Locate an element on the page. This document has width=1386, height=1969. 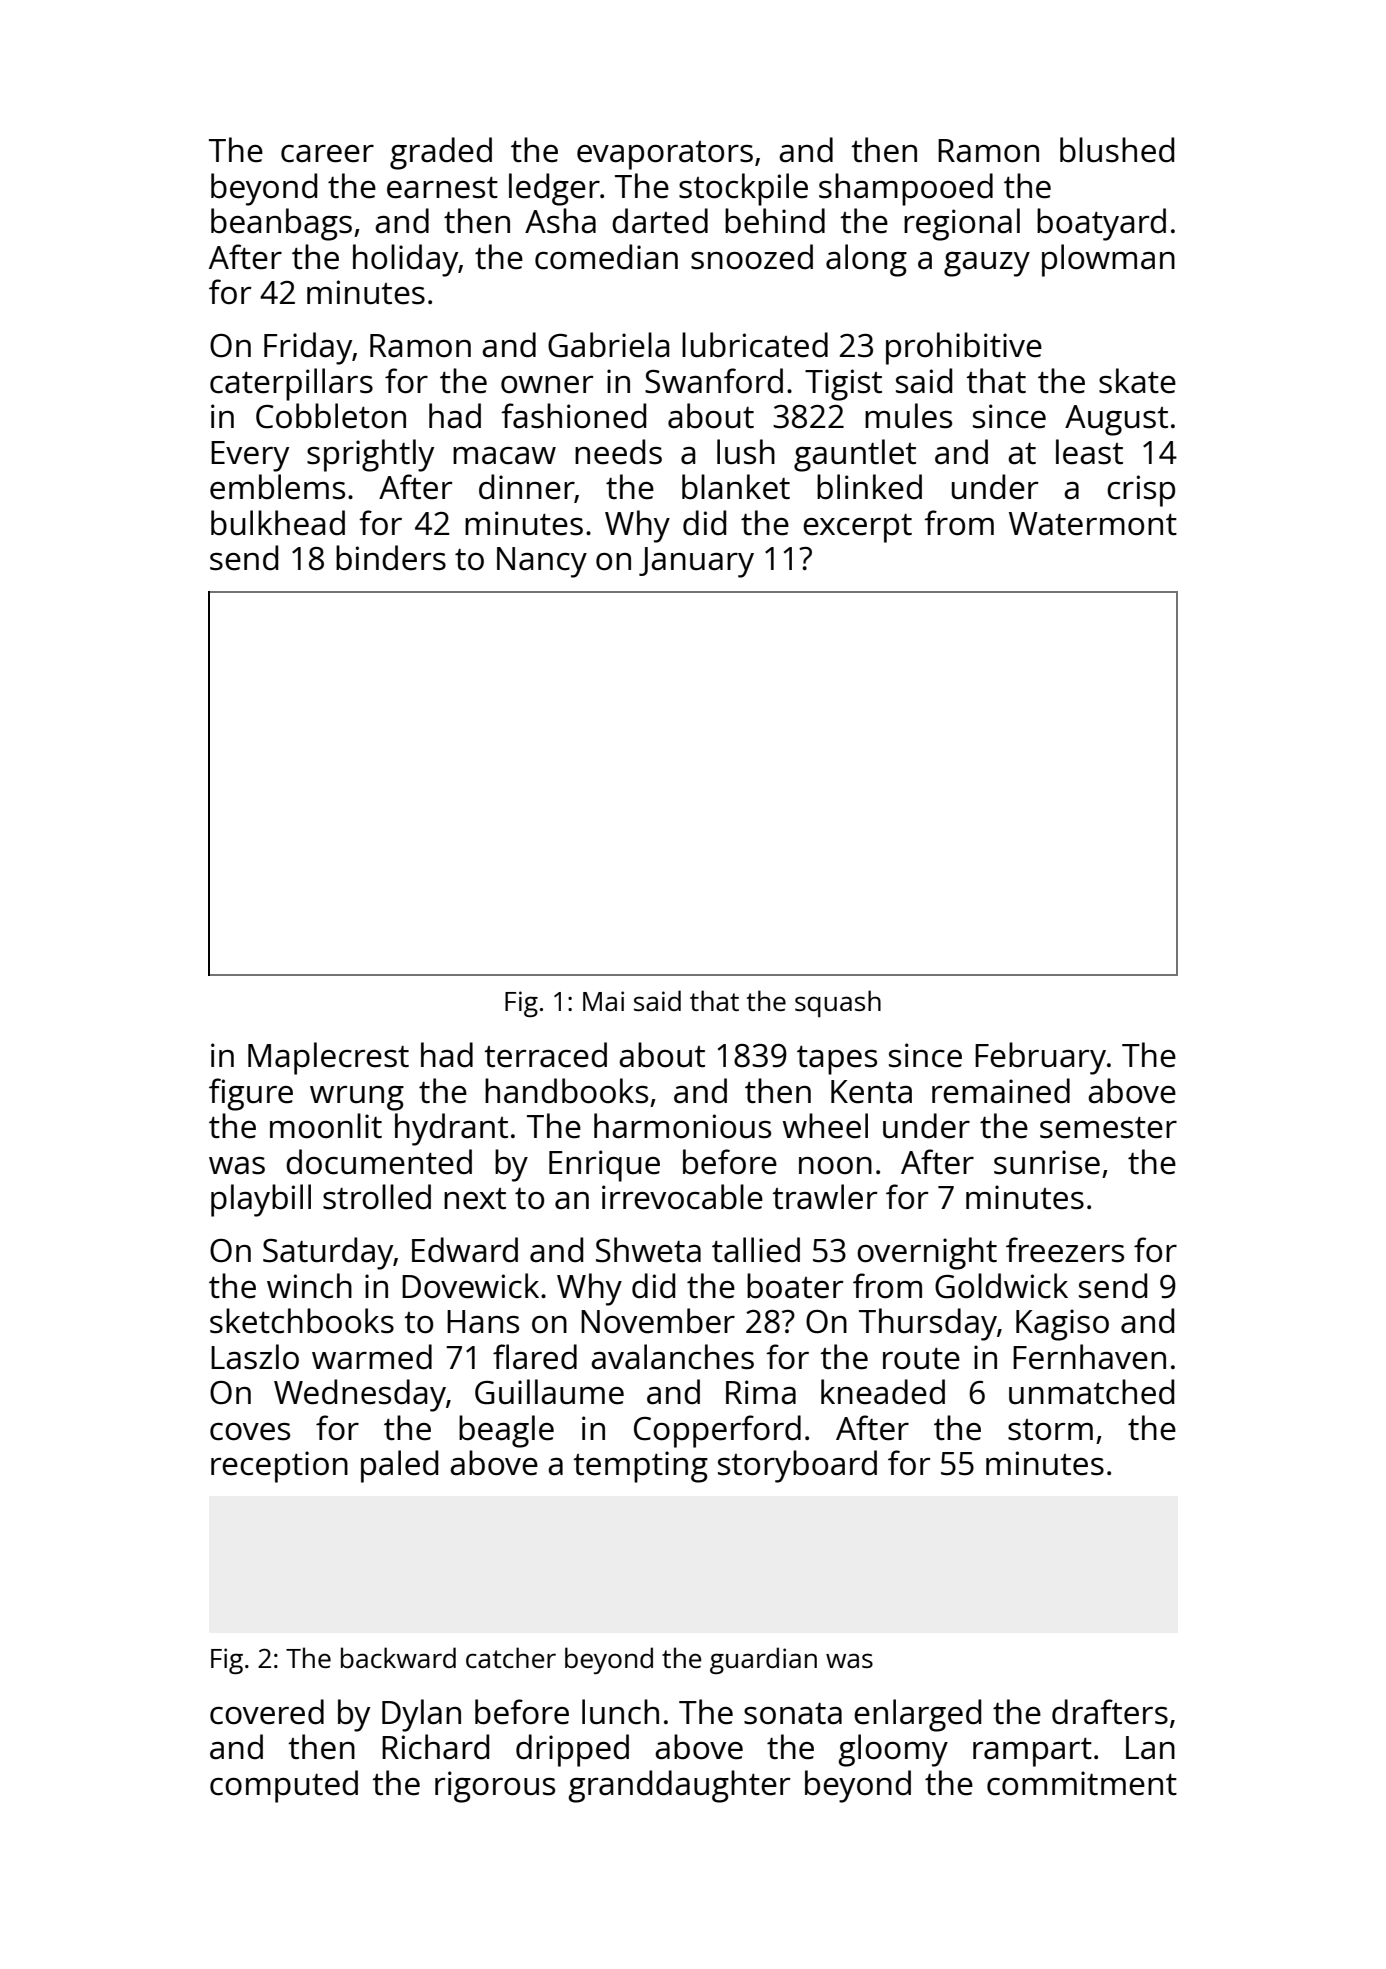
mules is located at coordinates (908, 416).
